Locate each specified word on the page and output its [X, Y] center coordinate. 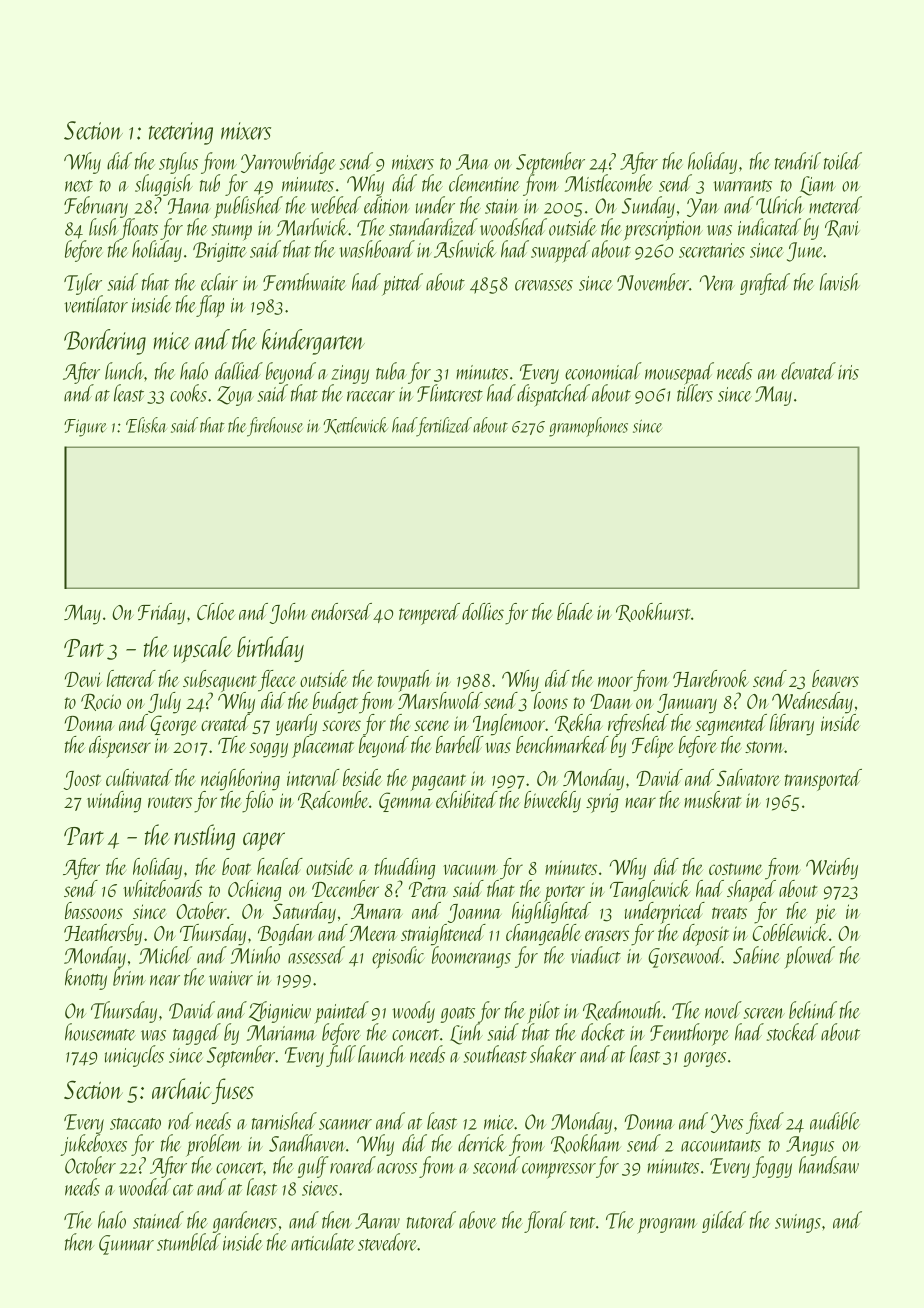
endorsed [341, 611]
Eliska [146, 425]
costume [735, 869]
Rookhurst [653, 612]
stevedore [388, 1242]
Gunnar [126, 1245]
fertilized [444, 427]
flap [211, 306]
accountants [721, 1146]
